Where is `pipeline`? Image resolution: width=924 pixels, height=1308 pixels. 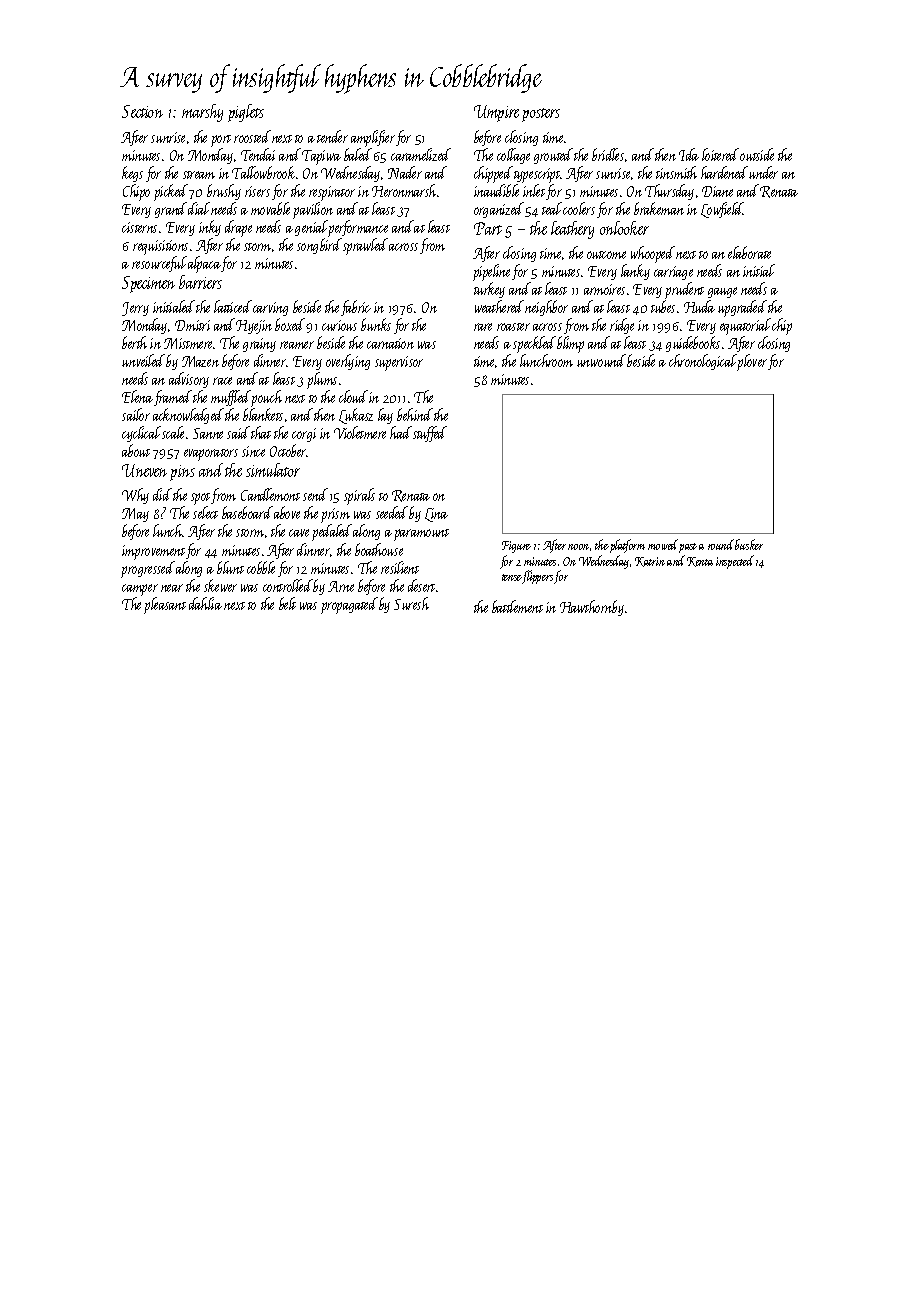 pipeline is located at coordinates (491, 272).
